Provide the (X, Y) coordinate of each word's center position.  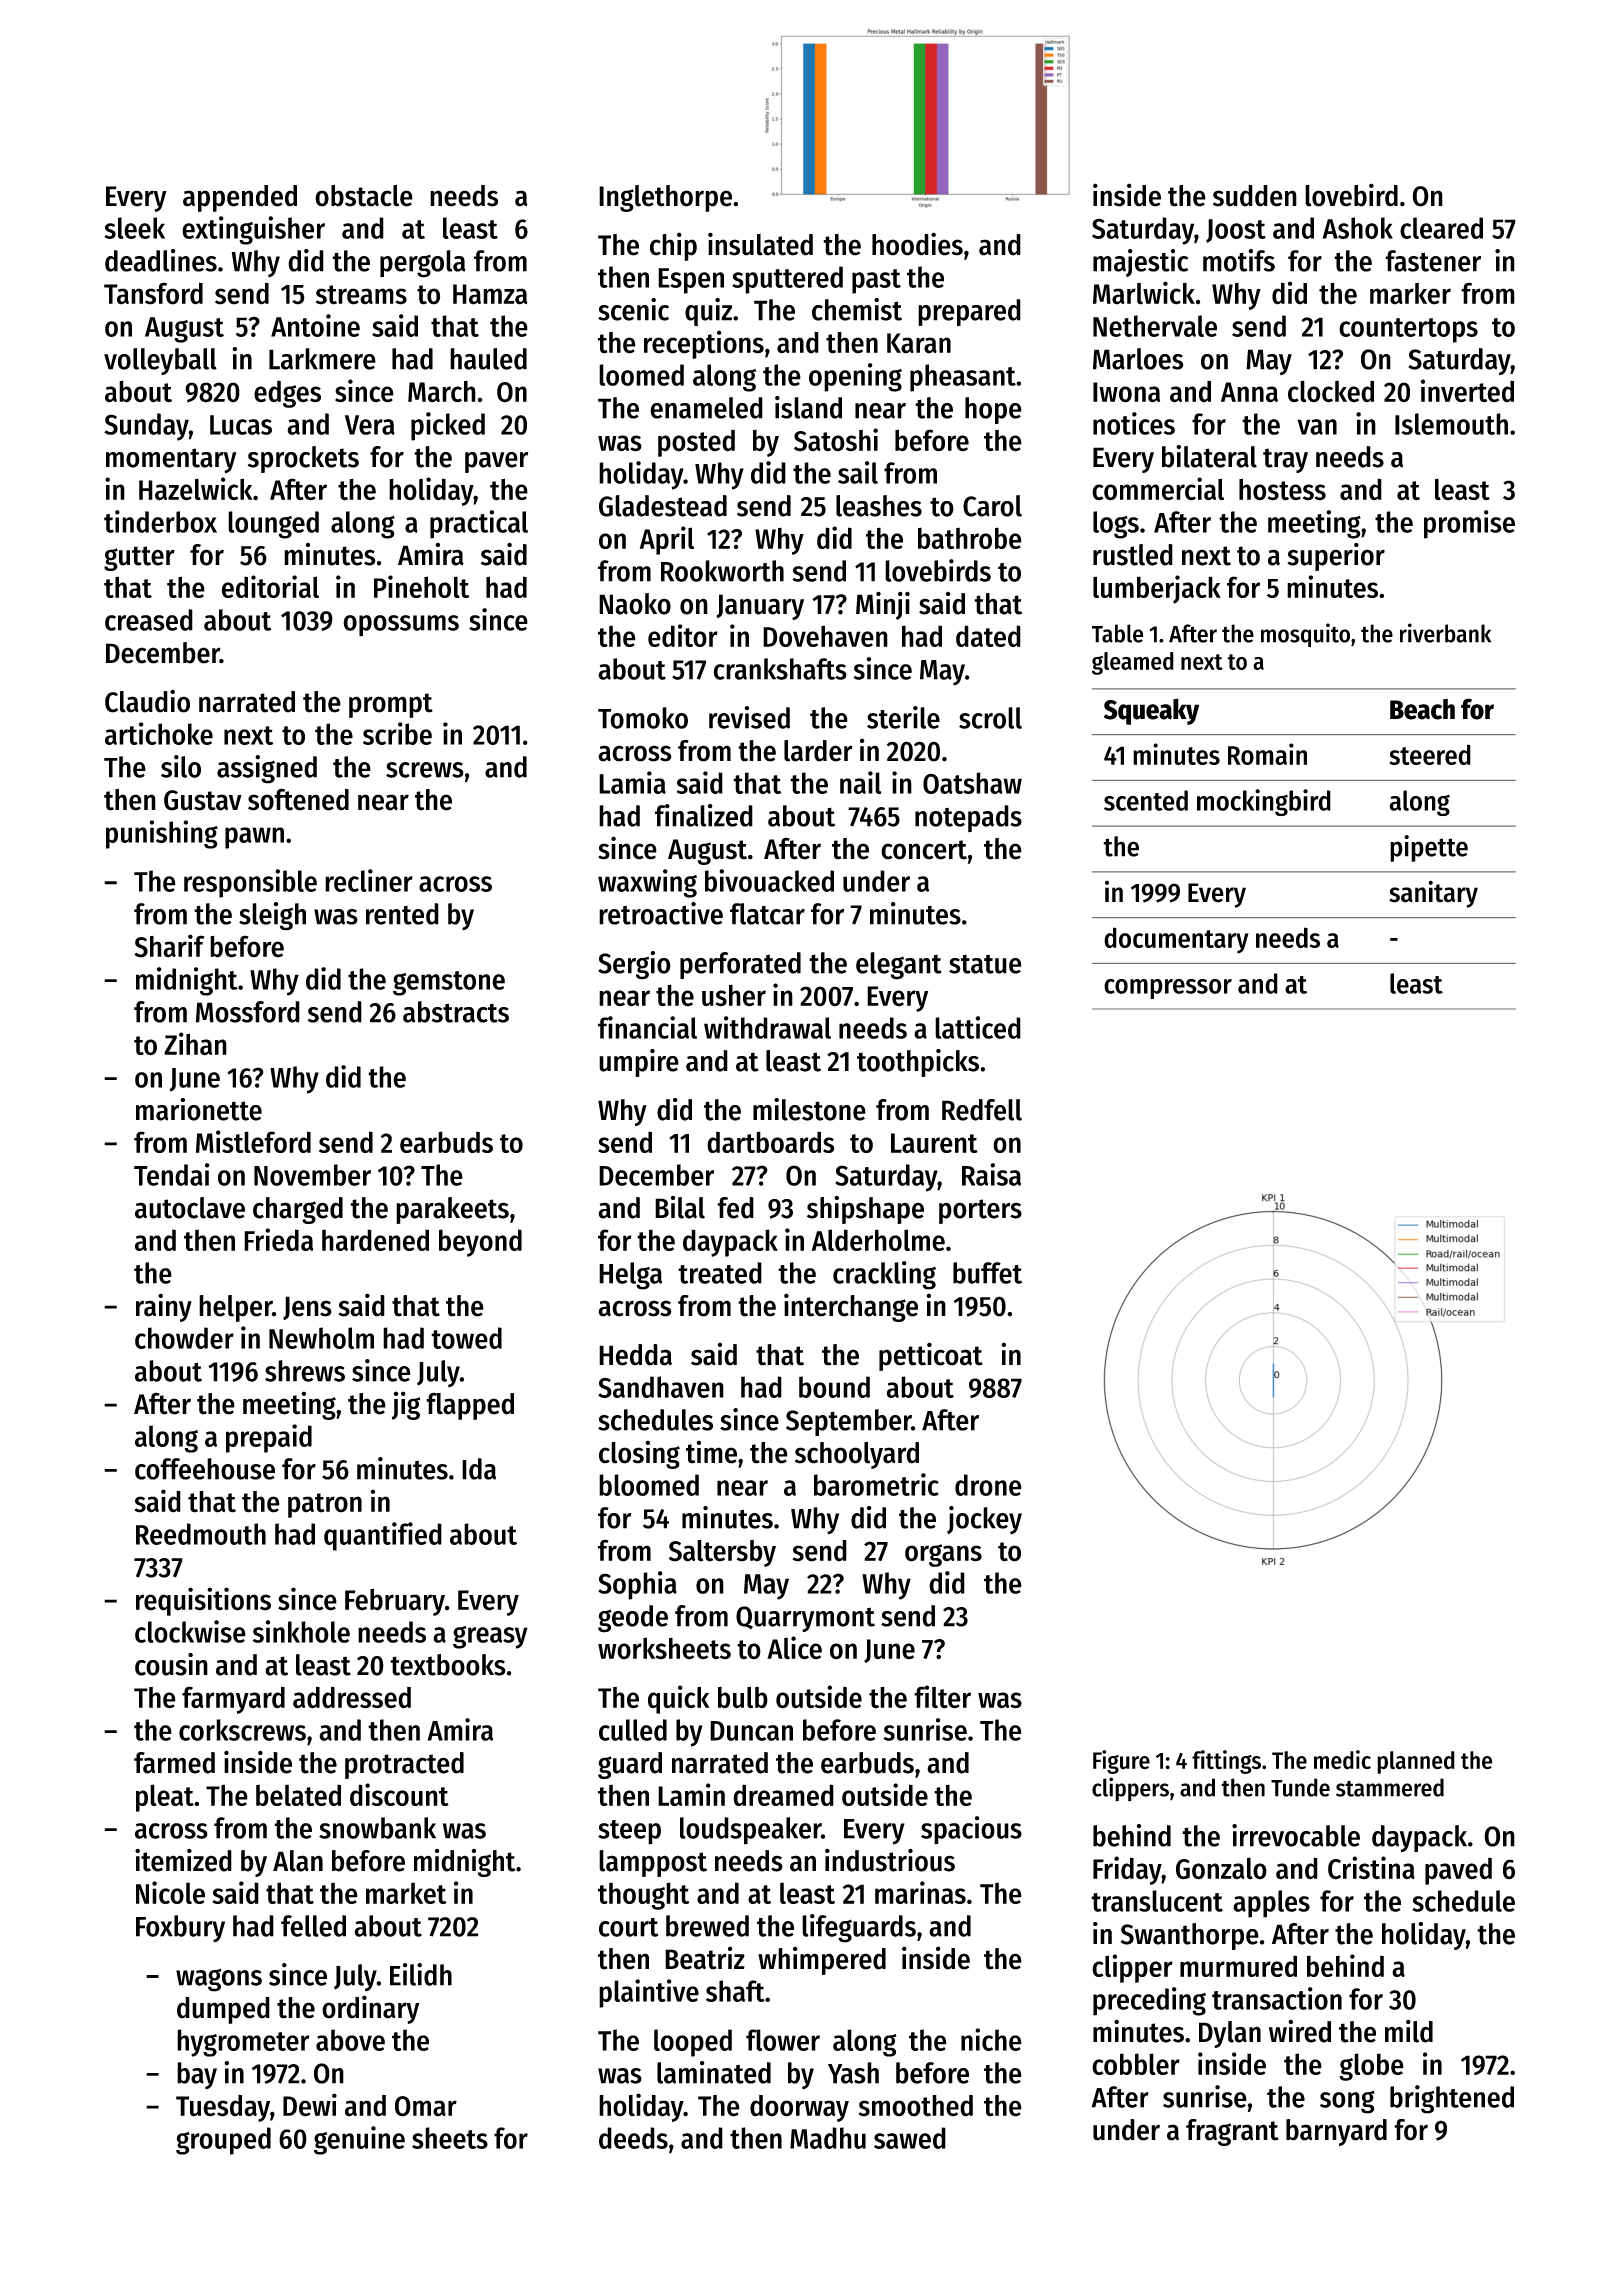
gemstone (449, 983)
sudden (1255, 196)
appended (240, 198)
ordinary (371, 2009)
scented (1146, 800)
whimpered (822, 1960)
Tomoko (643, 718)
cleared (1441, 228)
